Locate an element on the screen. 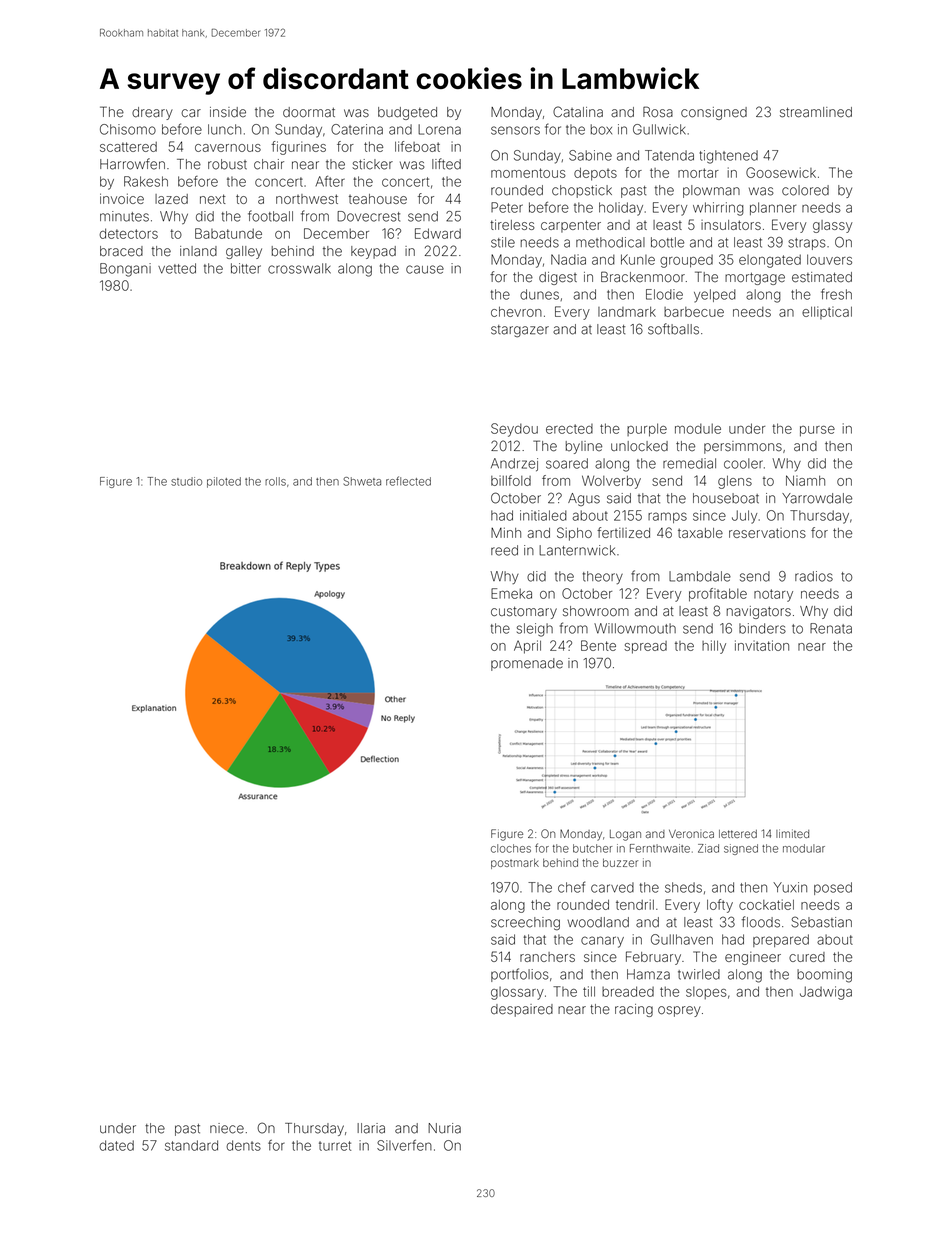 The width and height of the screenshot is (952, 1233). dreary is located at coordinates (152, 113).
